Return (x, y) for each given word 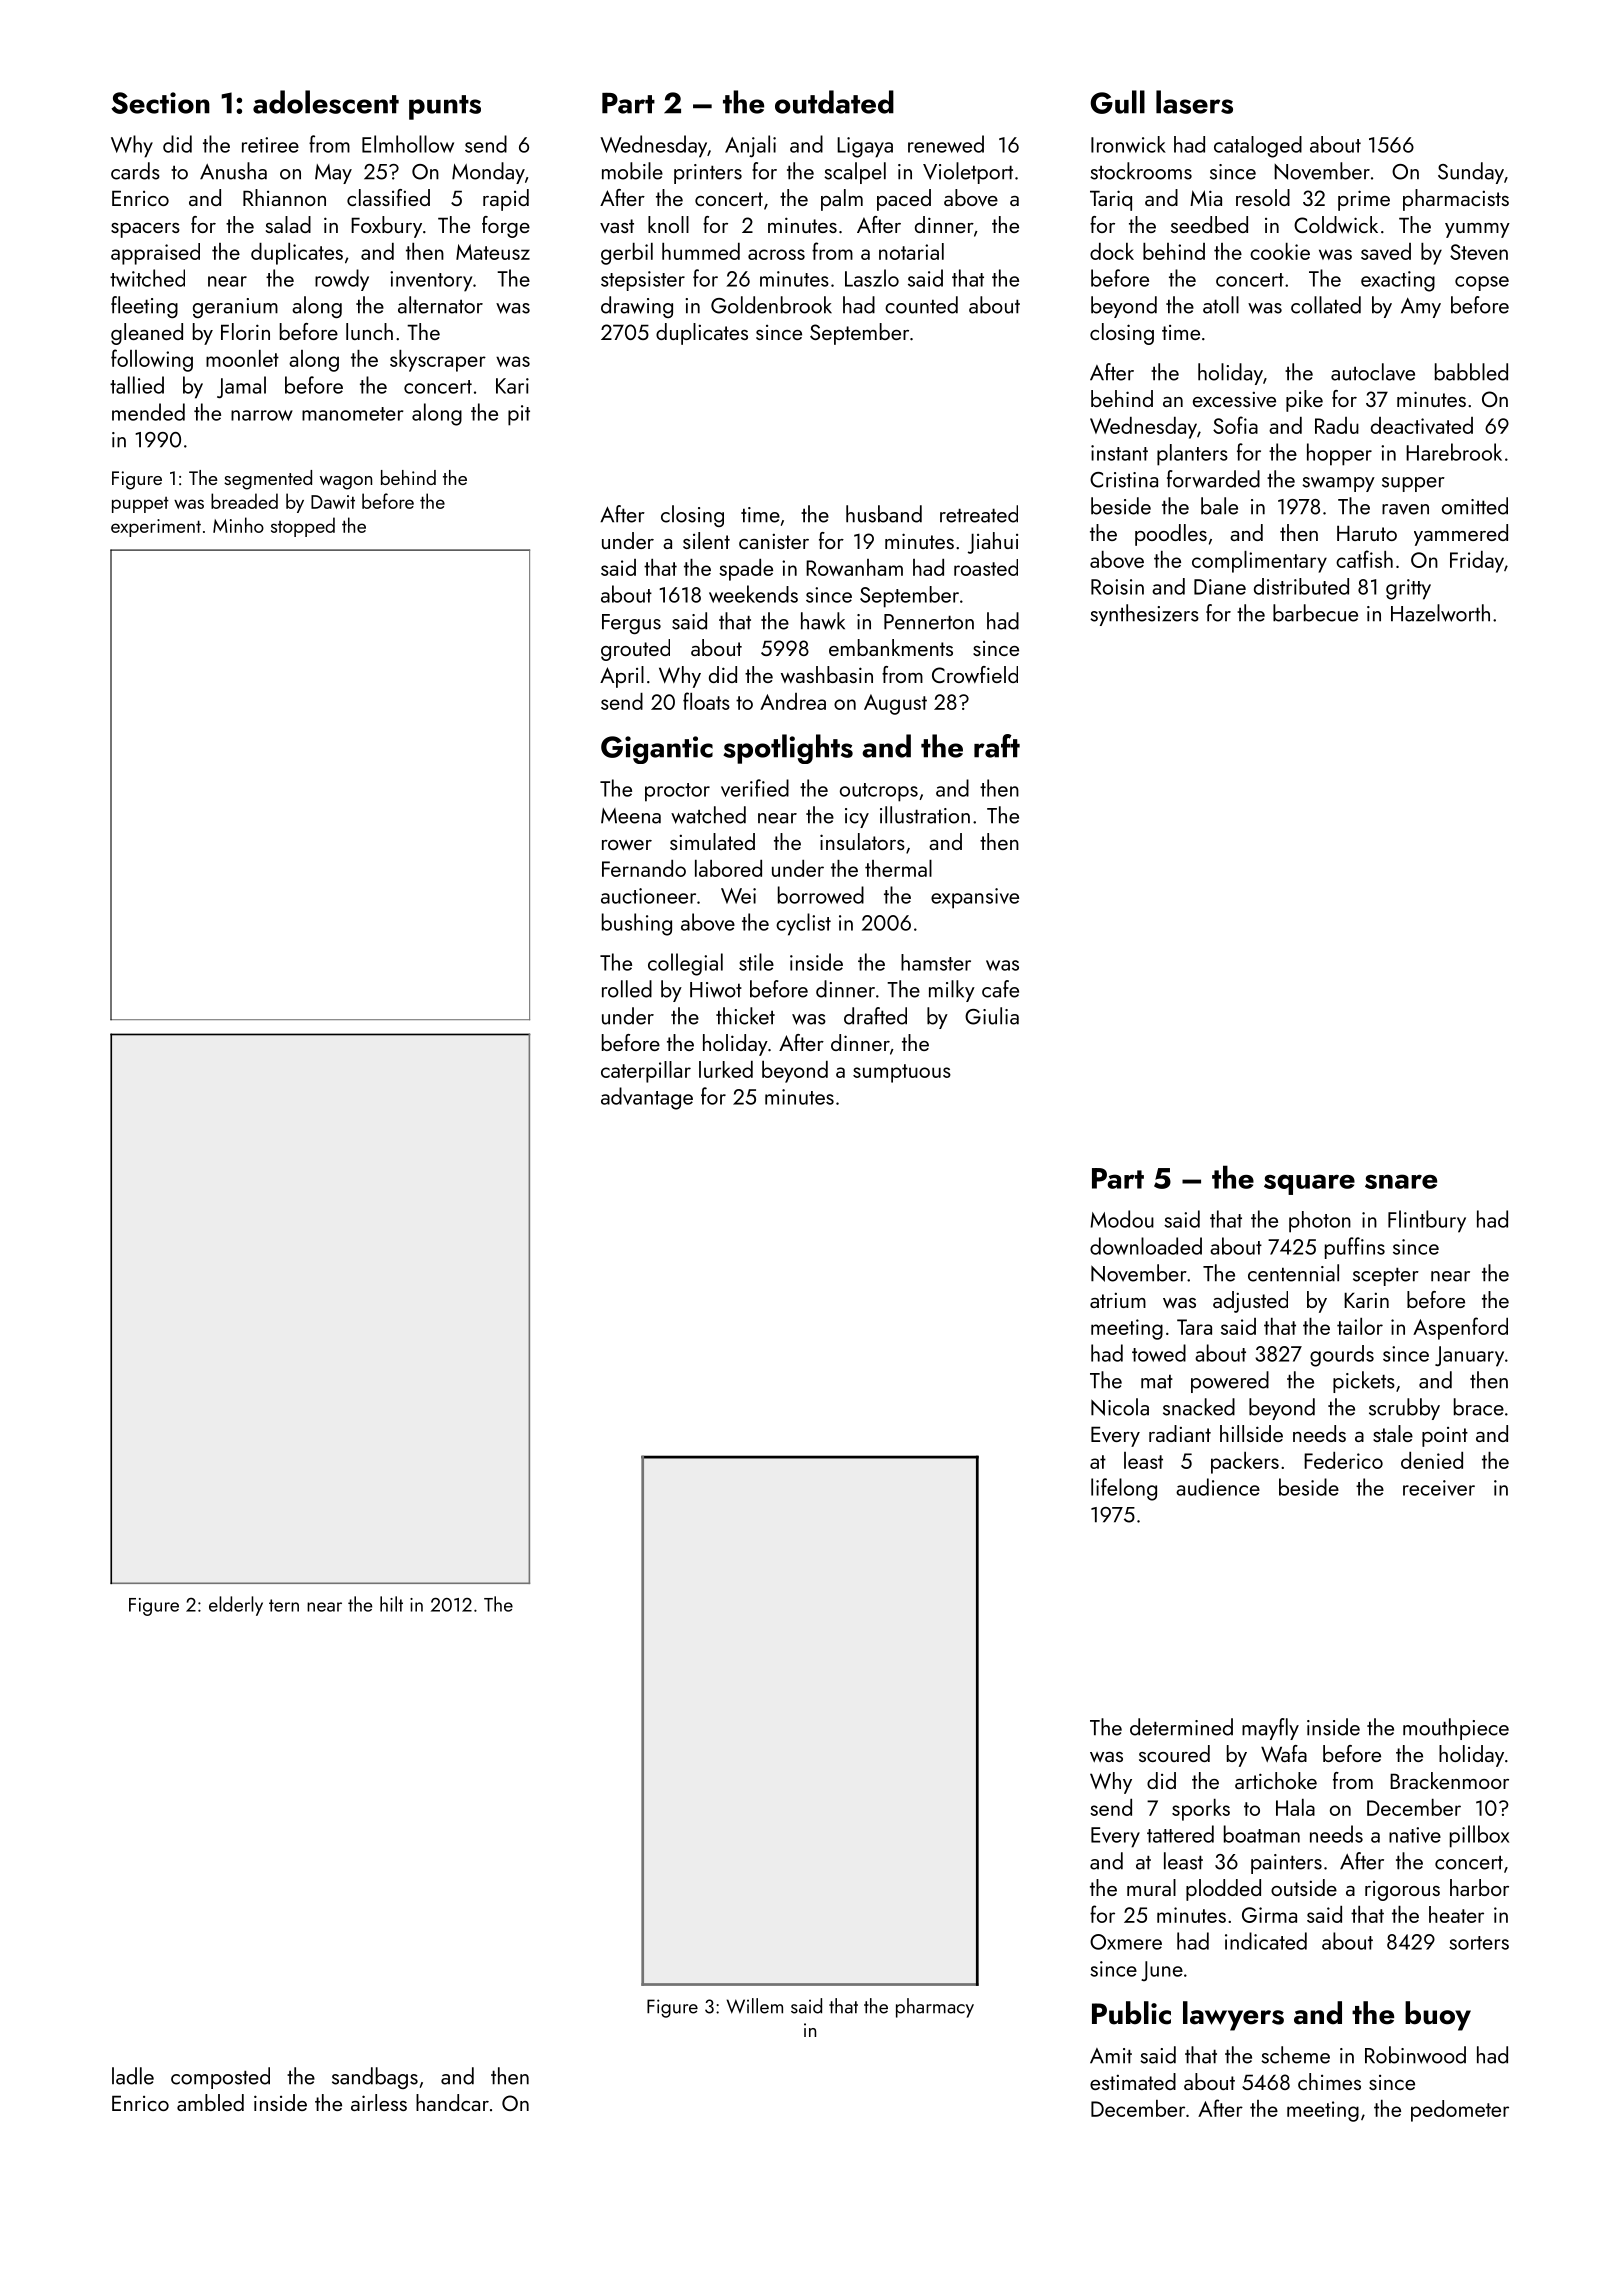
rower (627, 845)
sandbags (375, 2078)
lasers (1194, 102)
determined (1181, 1727)
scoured (1174, 1753)
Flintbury (1427, 1221)
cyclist (803, 924)
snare (1401, 1181)
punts (445, 107)
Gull (1118, 102)
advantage (647, 1098)
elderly (236, 1606)
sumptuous (902, 1073)
